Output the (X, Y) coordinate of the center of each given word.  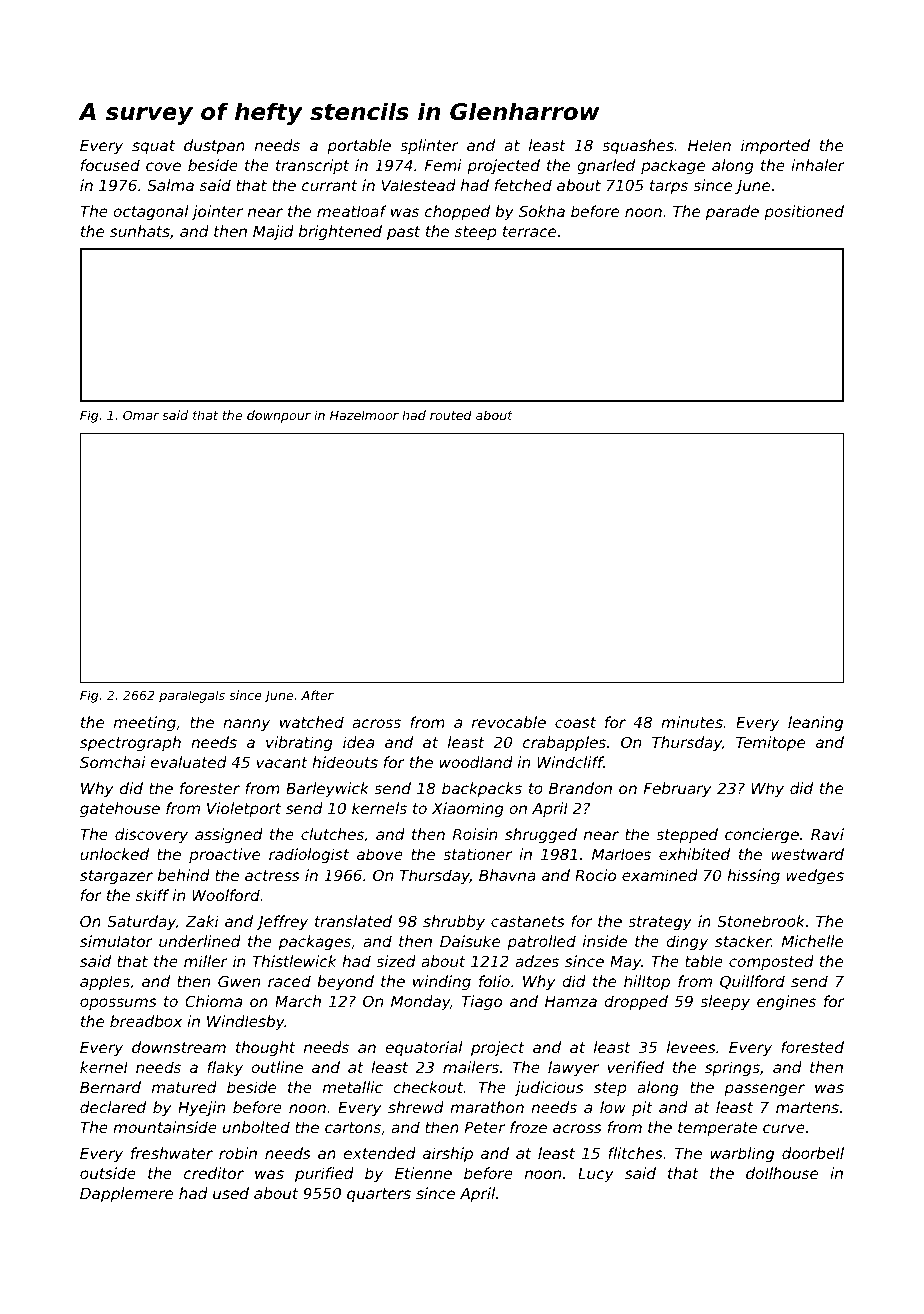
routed (451, 415)
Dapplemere (126, 1194)
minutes (692, 722)
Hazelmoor (364, 415)
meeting (145, 723)
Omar (141, 415)
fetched (523, 185)
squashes (638, 146)
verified (635, 1067)
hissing (753, 876)
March (298, 1001)
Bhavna (507, 875)
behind (184, 875)
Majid (273, 232)
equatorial (423, 1048)
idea (358, 742)
